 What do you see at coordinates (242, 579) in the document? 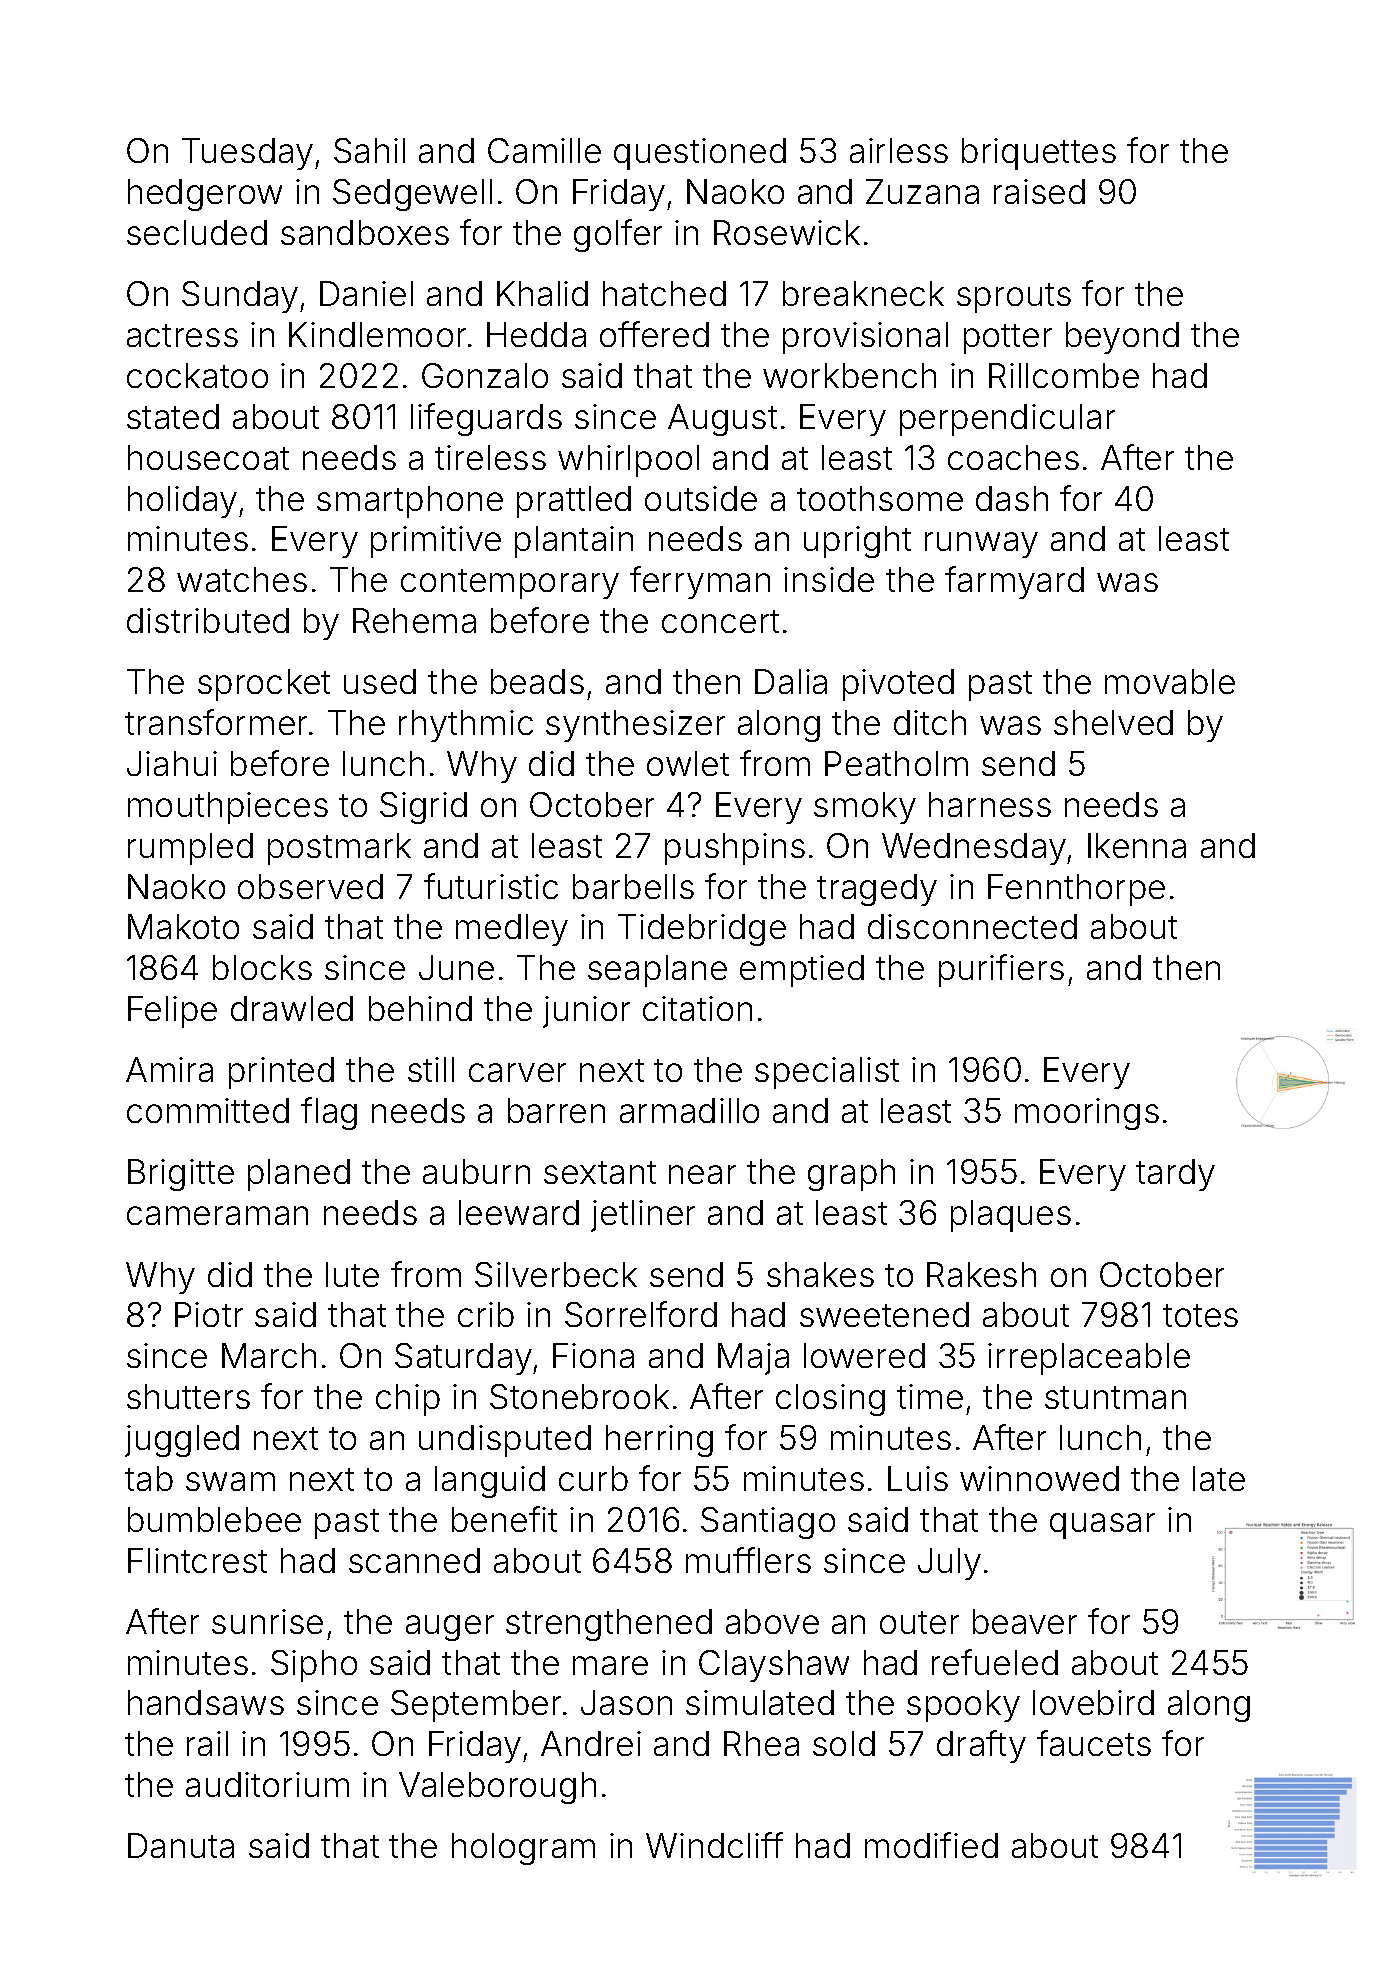
I see `watches` at bounding box center [242, 579].
